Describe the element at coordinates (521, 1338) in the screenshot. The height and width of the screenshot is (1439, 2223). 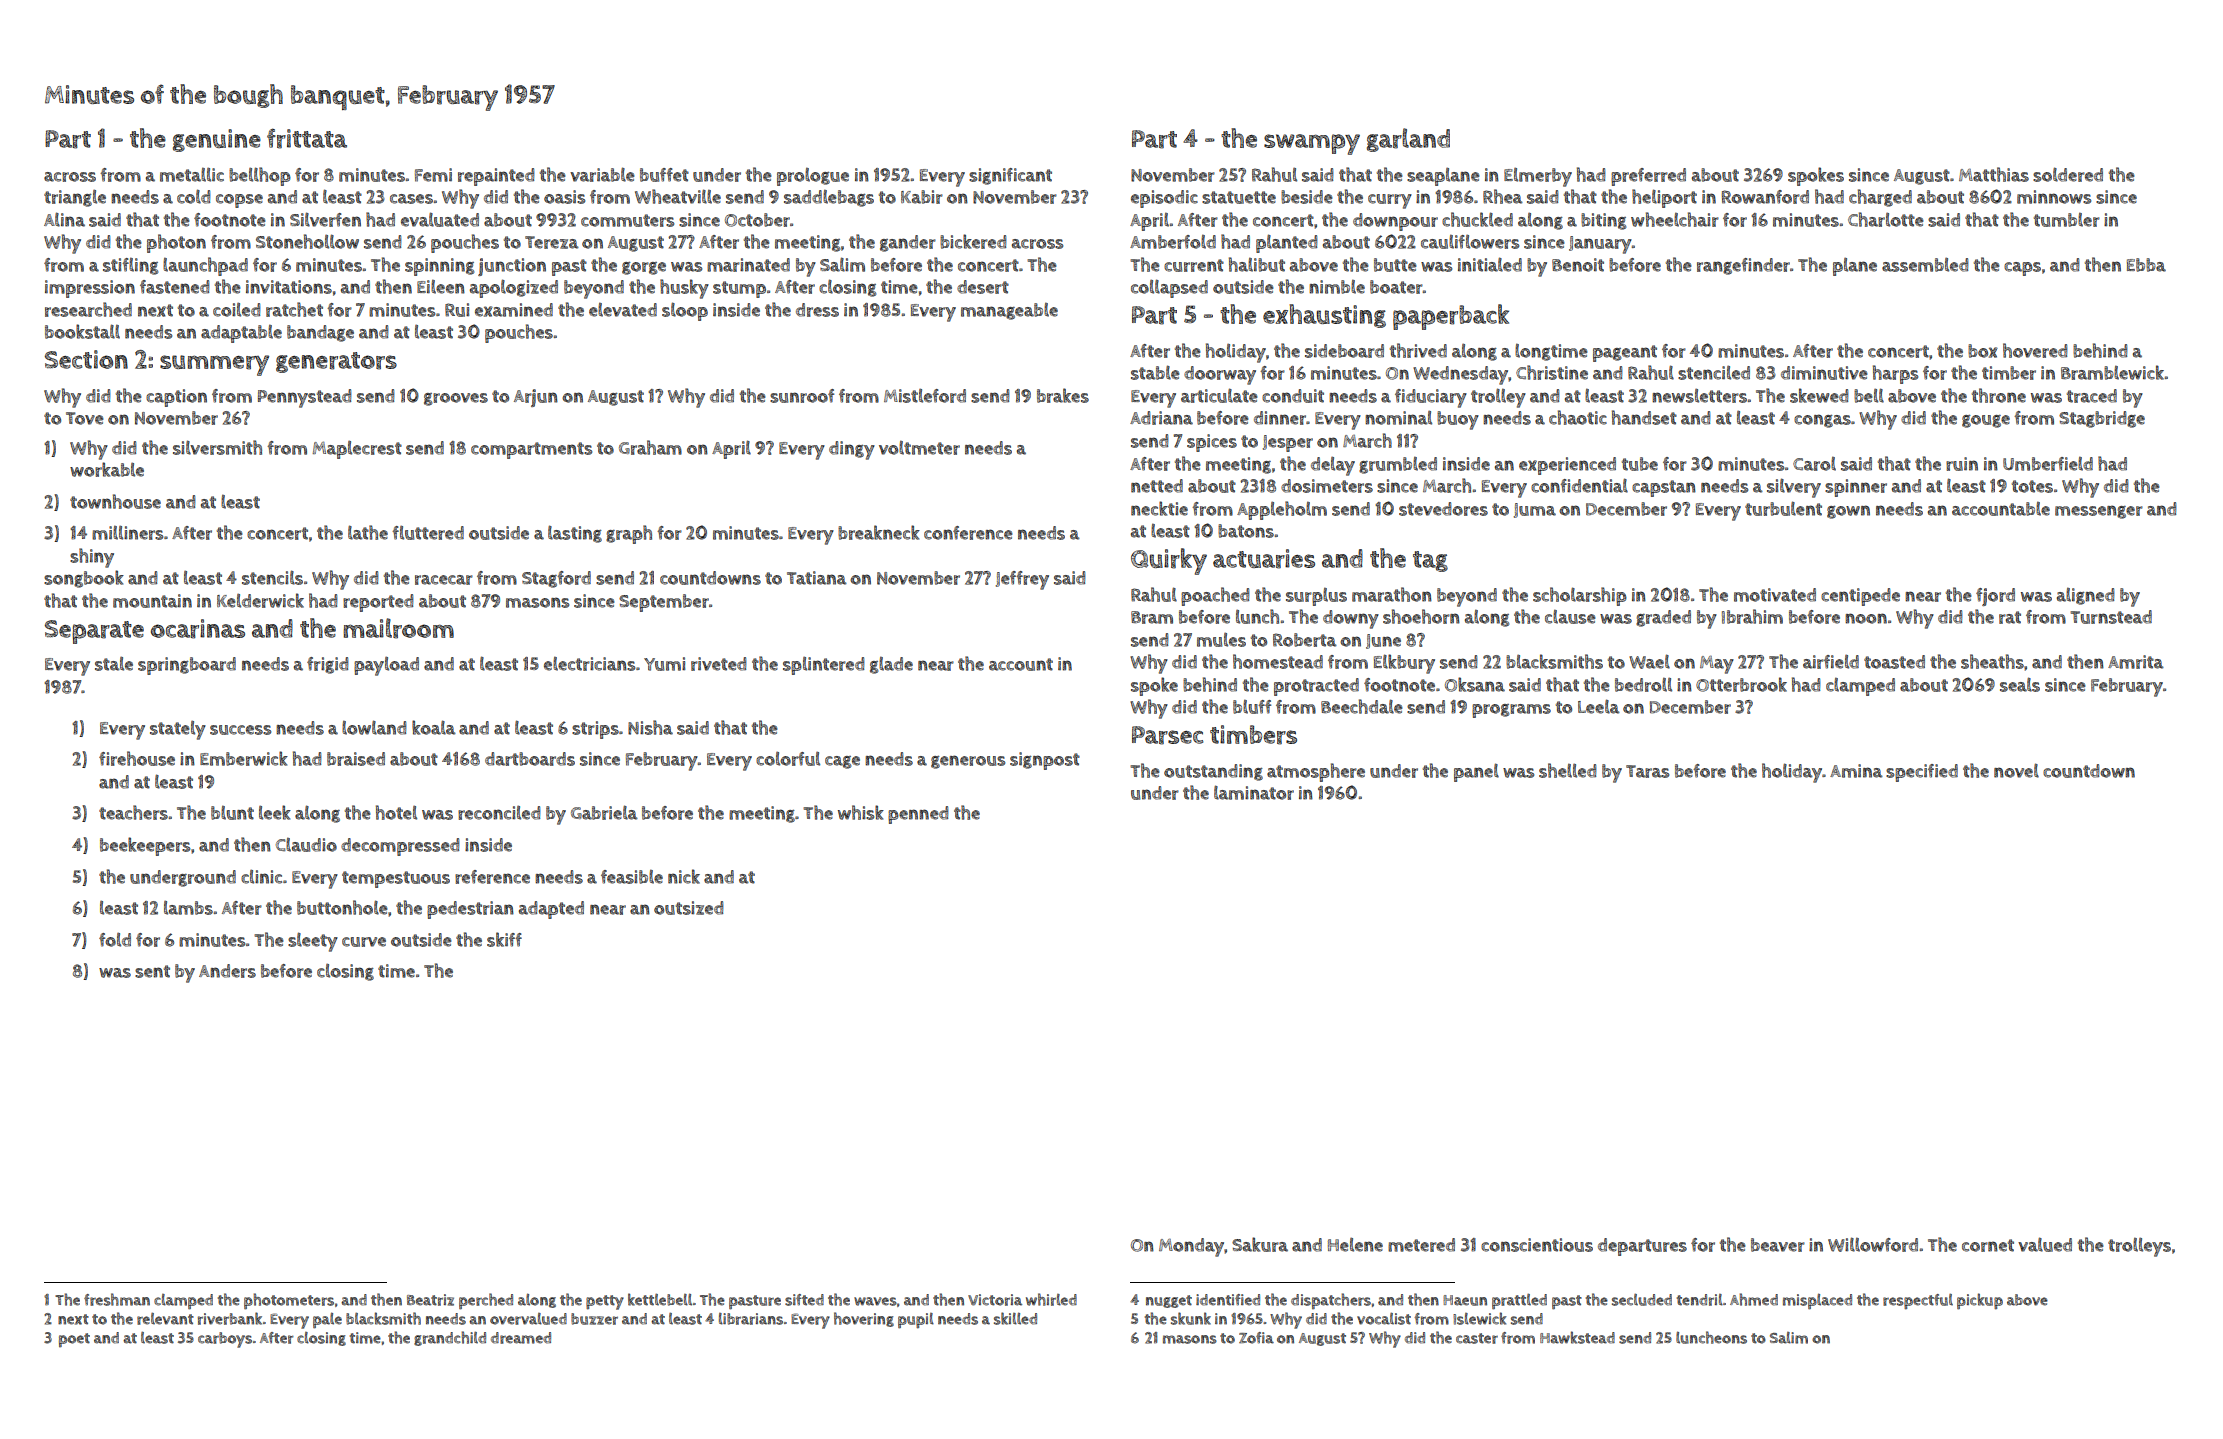
I see `dreamed` at that location.
